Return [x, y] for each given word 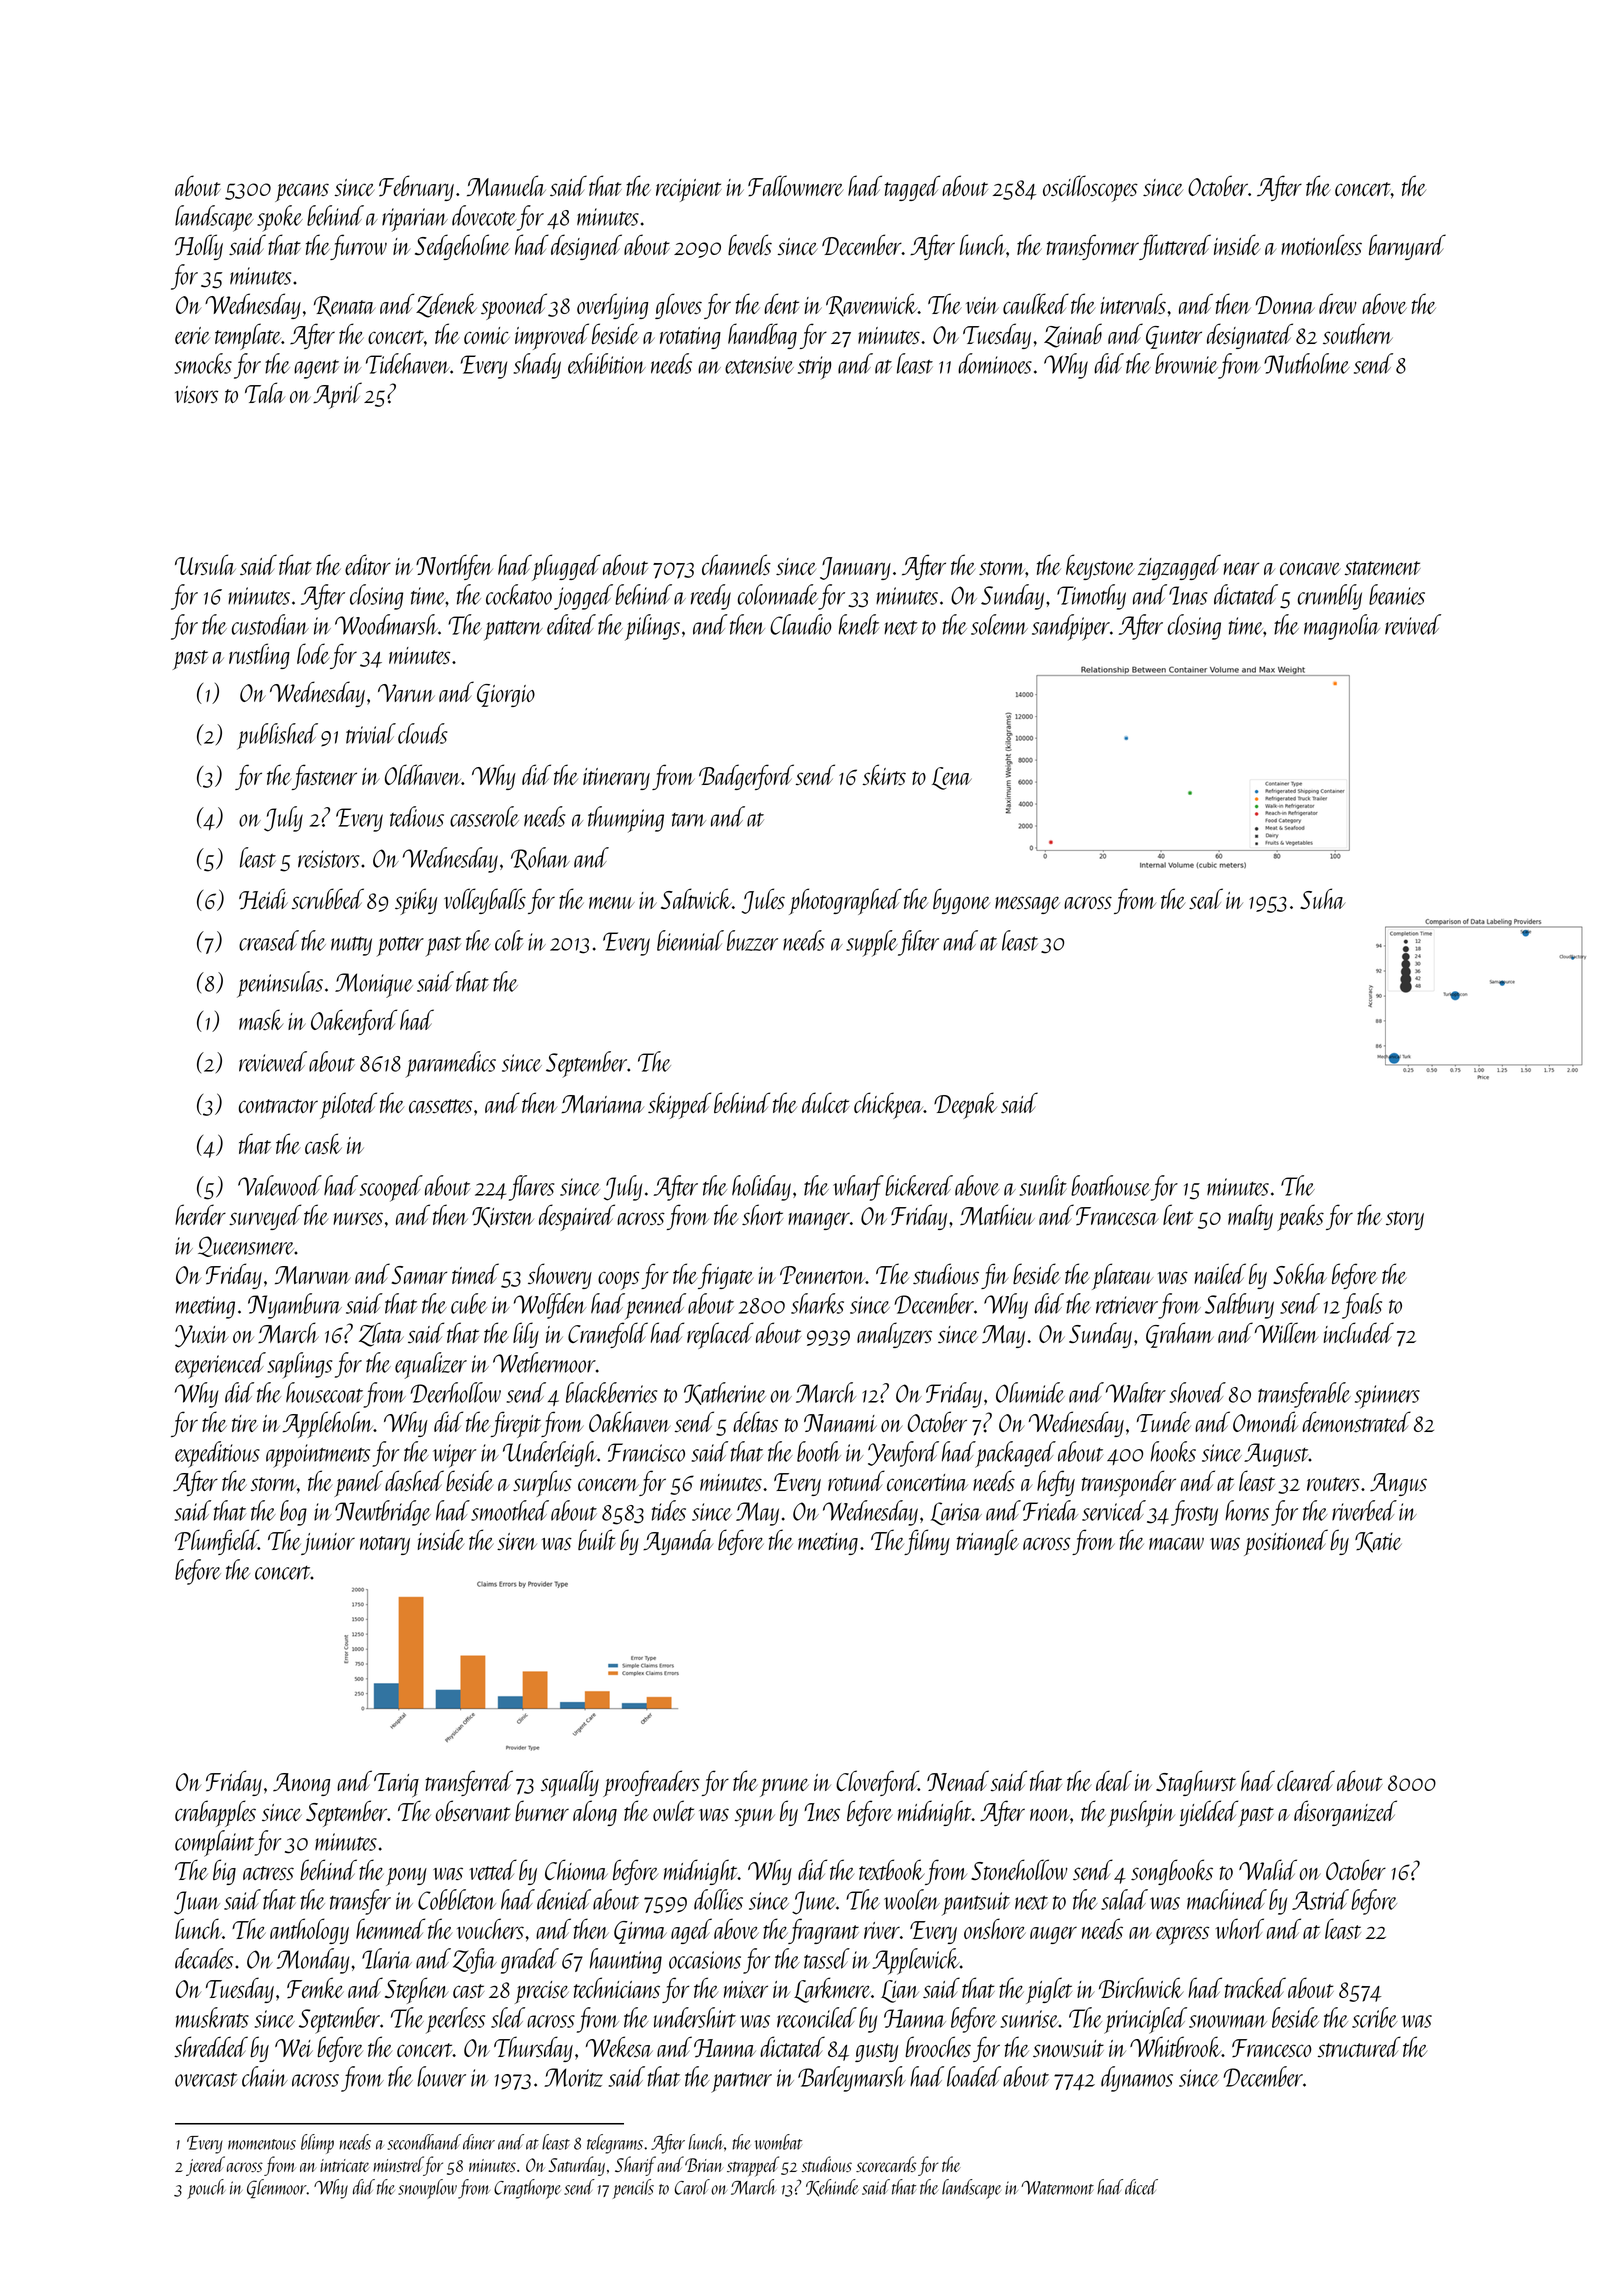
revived [1413, 624]
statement [1383, 568]
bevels [750, 244]
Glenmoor [277, 2188]
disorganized [1345, 1813]
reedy [711, 597]
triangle [988, 1542]
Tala [265, 392]
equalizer [431, 1365]
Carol [692, 2187]
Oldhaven [423, 774]
